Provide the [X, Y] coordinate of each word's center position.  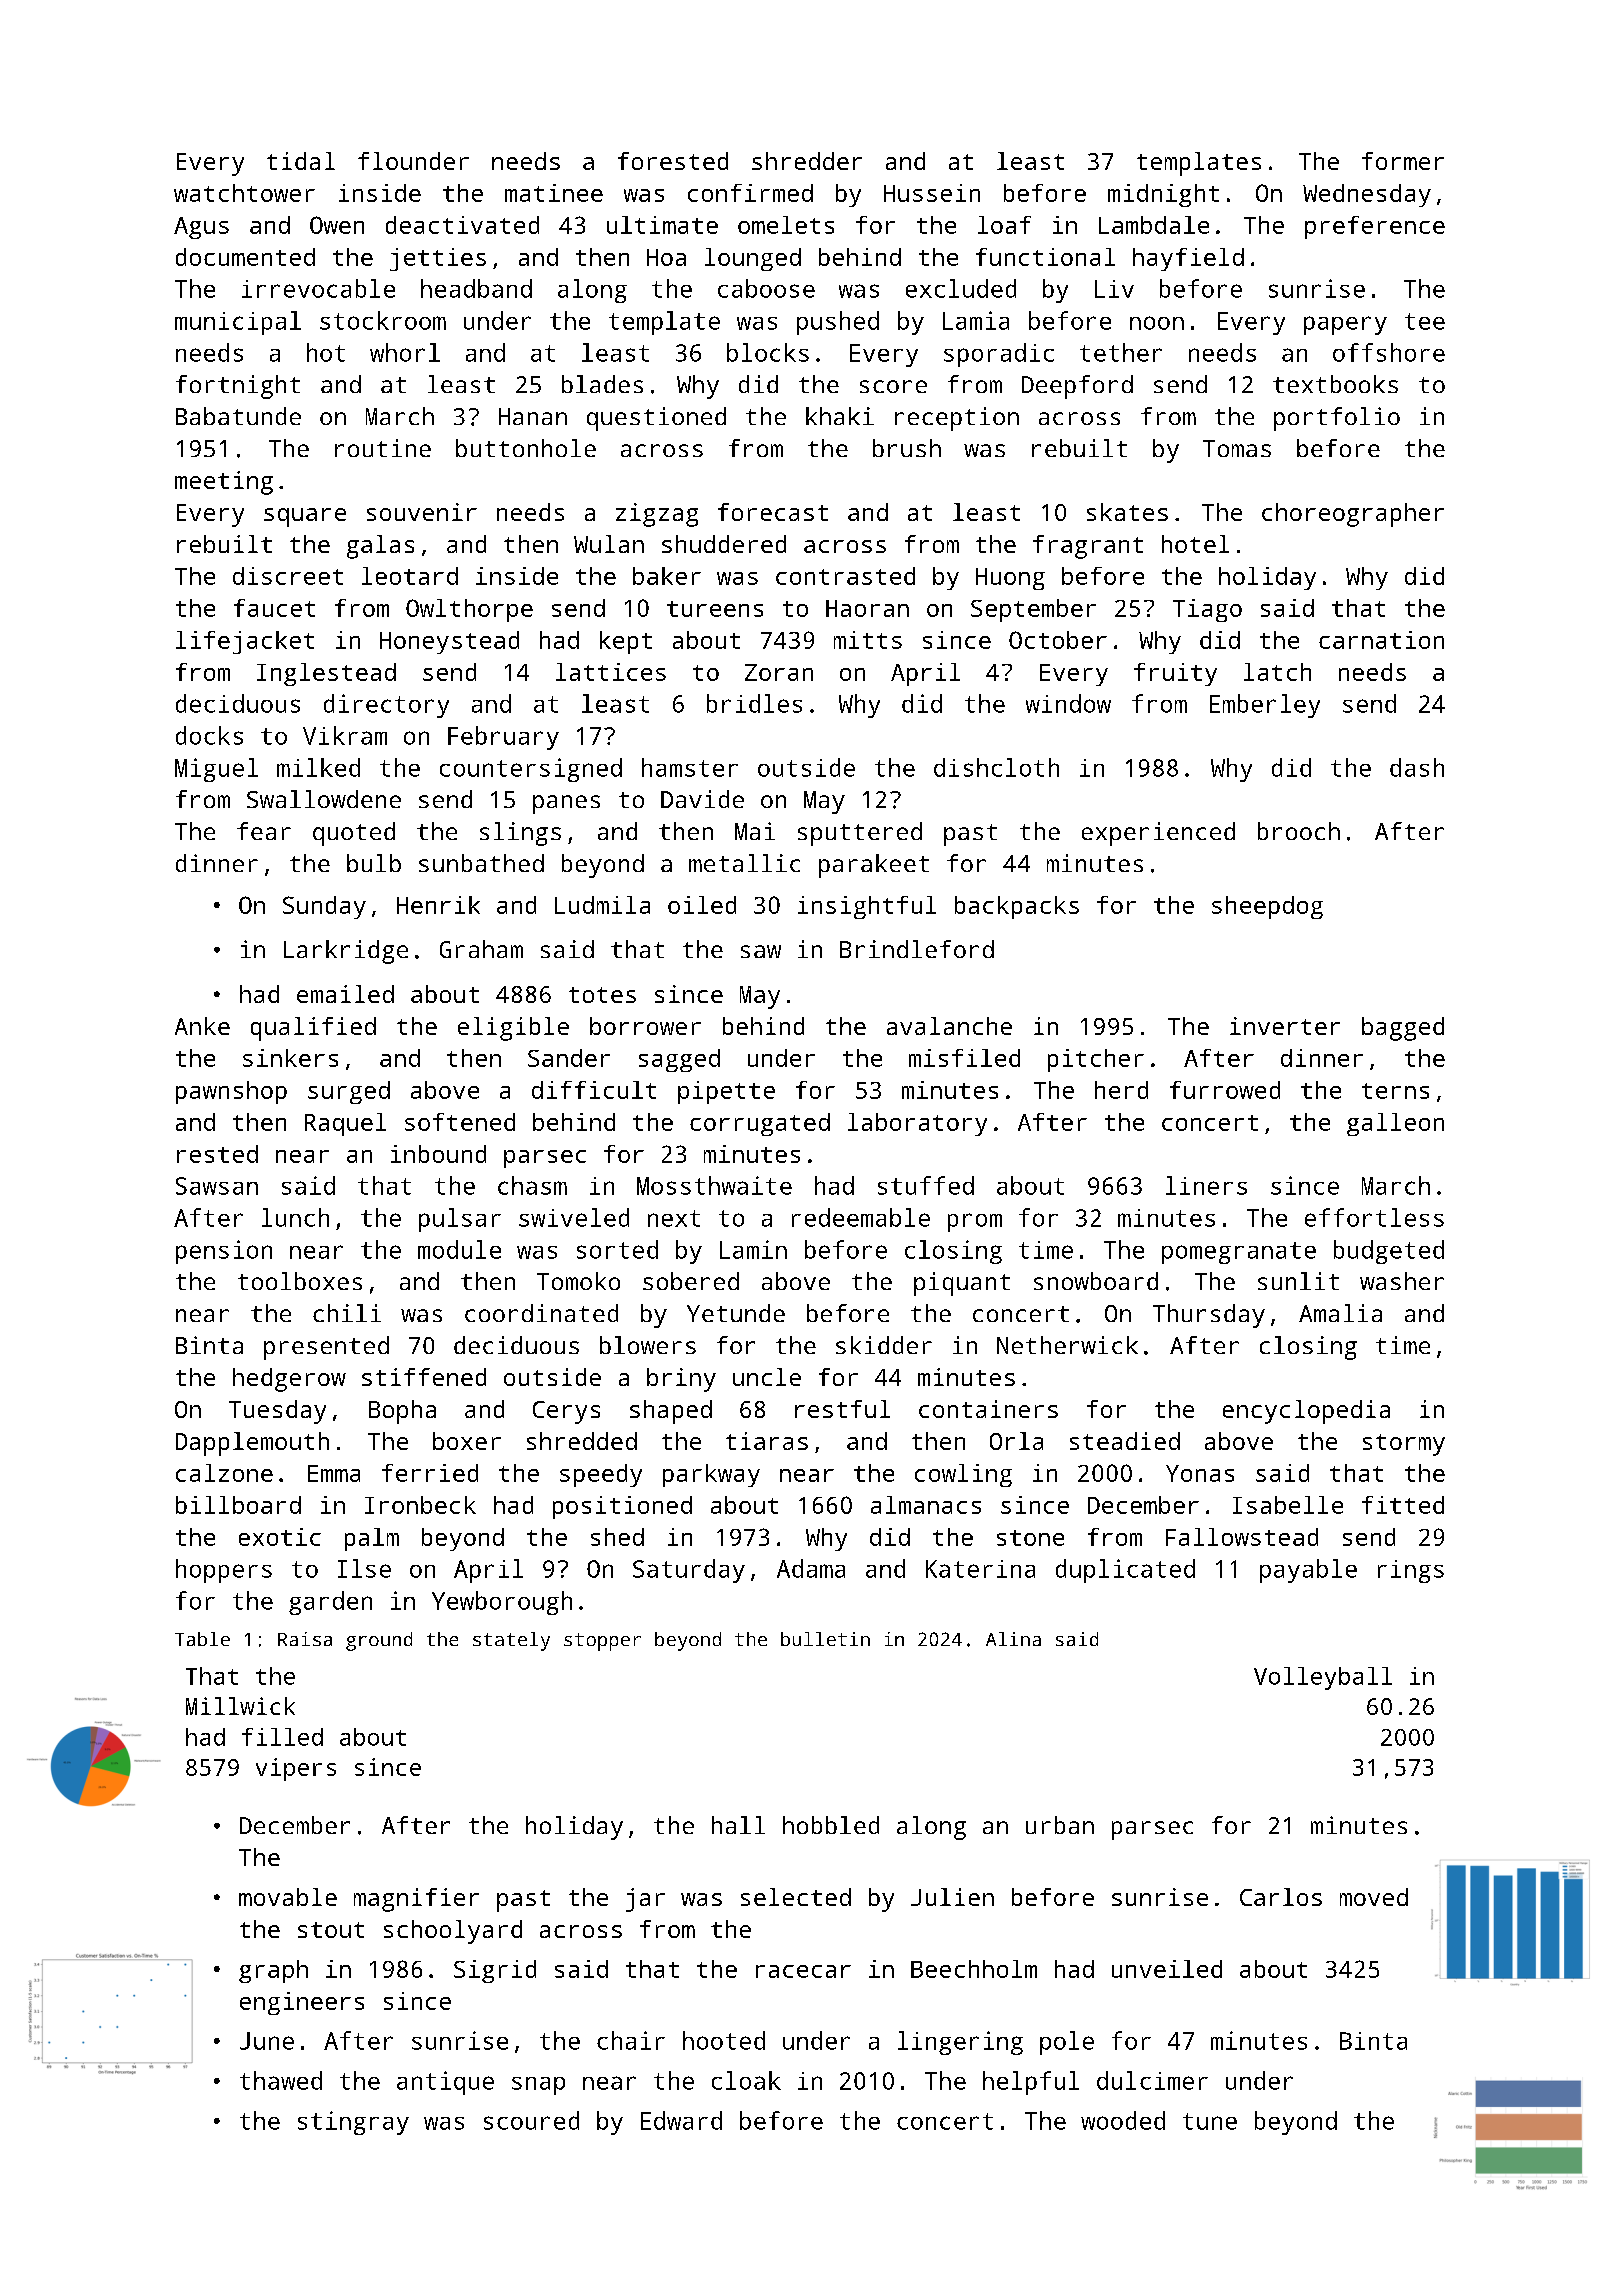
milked [318, 767]
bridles [754, 703]
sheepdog [1267, 907]
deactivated [462, 225]
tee [1425, 321]
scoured [531, 2120]
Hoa [666, 257]
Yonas [1200, 1473]
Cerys [566, 1412]
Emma [334, 1473]
